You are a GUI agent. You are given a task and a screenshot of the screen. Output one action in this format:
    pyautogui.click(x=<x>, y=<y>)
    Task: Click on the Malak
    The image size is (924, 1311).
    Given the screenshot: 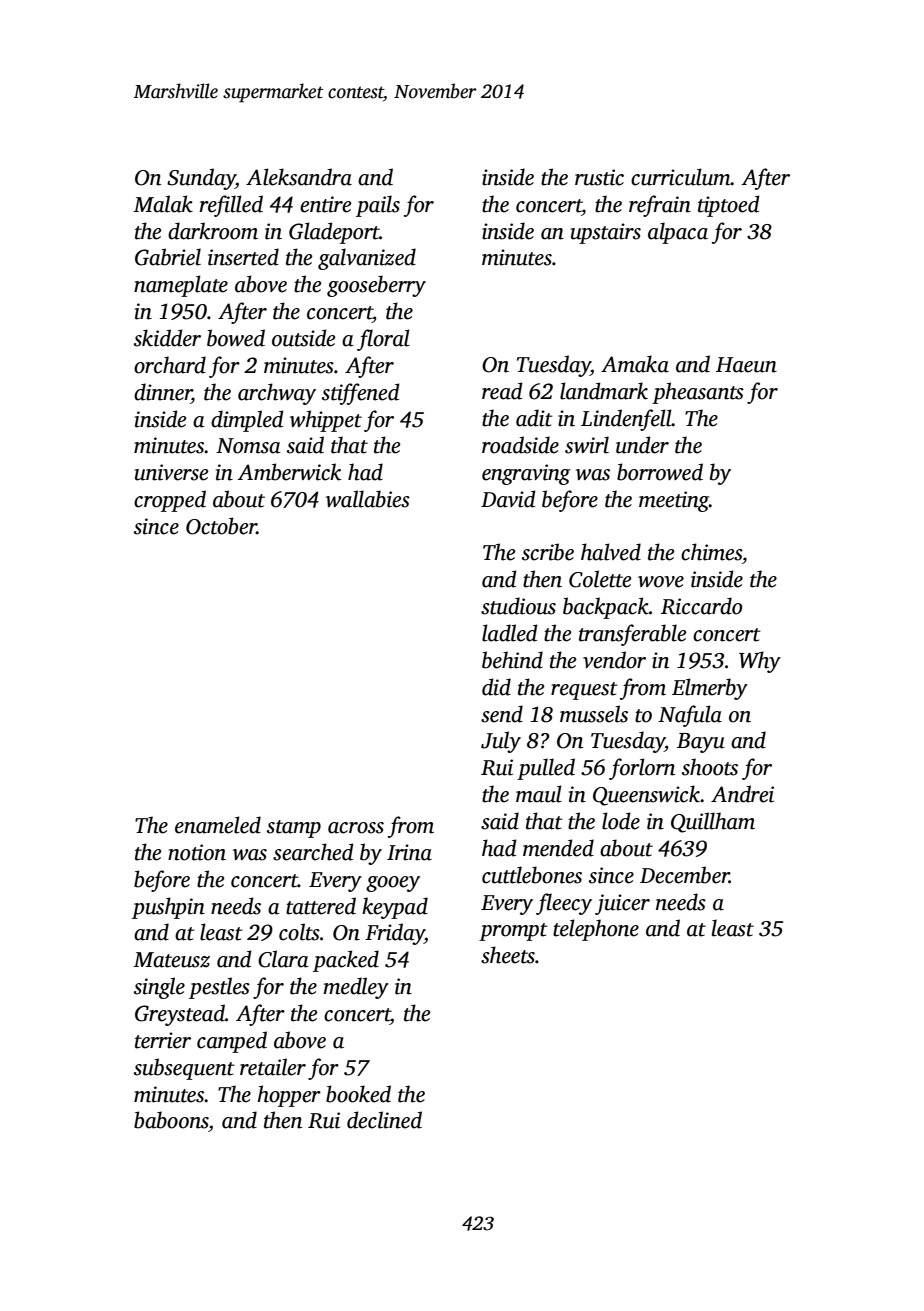 What is the action you would take?
    pyautogui.click(x=163, y=204)
